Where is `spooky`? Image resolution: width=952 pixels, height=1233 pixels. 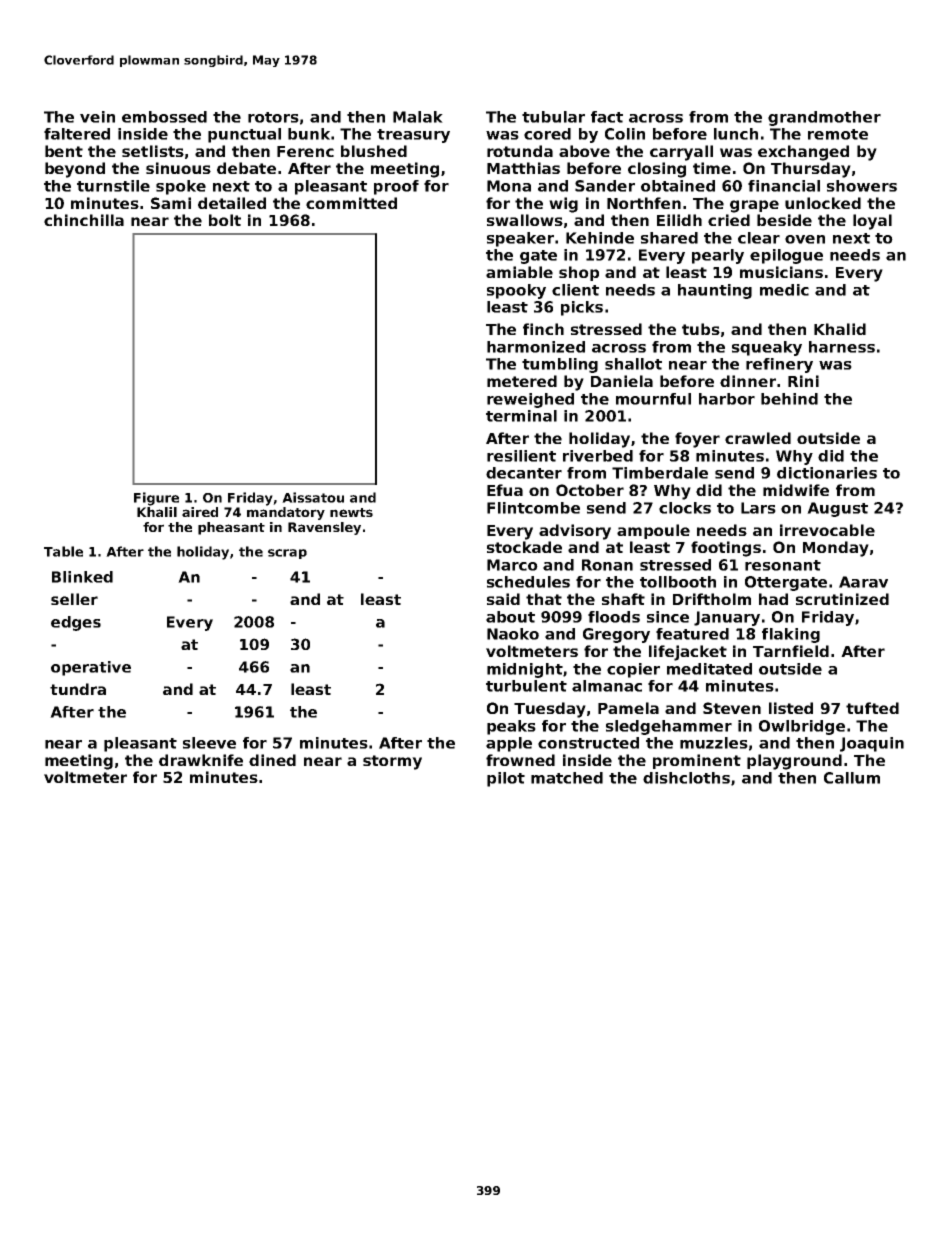 spooky is located at coordinates (516, 291).
